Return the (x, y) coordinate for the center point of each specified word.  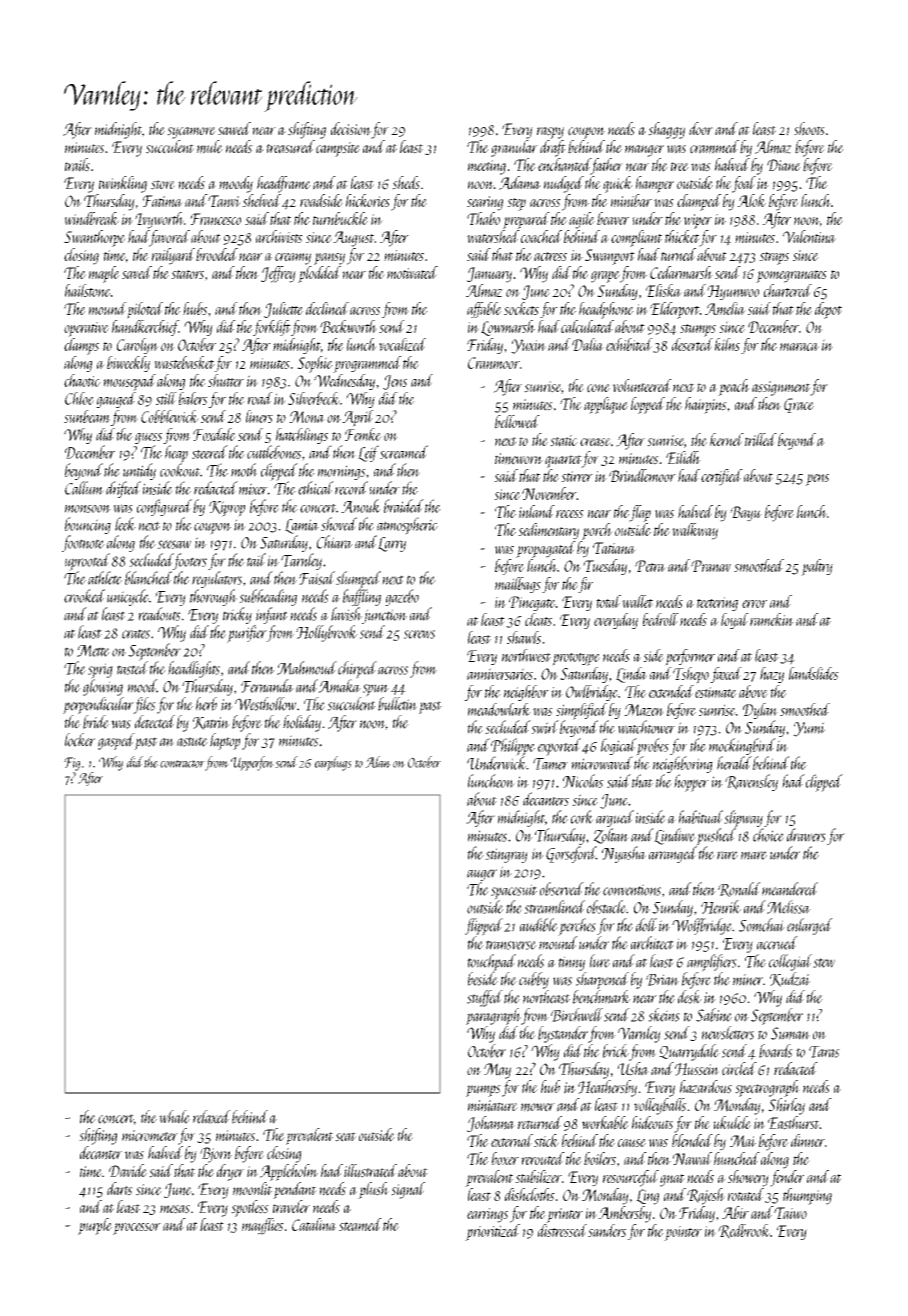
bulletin (397, 704)
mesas (175, 1209)
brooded (217, 254)
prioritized (492, 1232)
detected (155, 722)
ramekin (772, 619)
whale (174, 1117)
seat (345, 1137)
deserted (692, 344)
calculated (587, 326)
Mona (307, 417)
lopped (648, 405)
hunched (737, 1158)
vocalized (402, 344)
